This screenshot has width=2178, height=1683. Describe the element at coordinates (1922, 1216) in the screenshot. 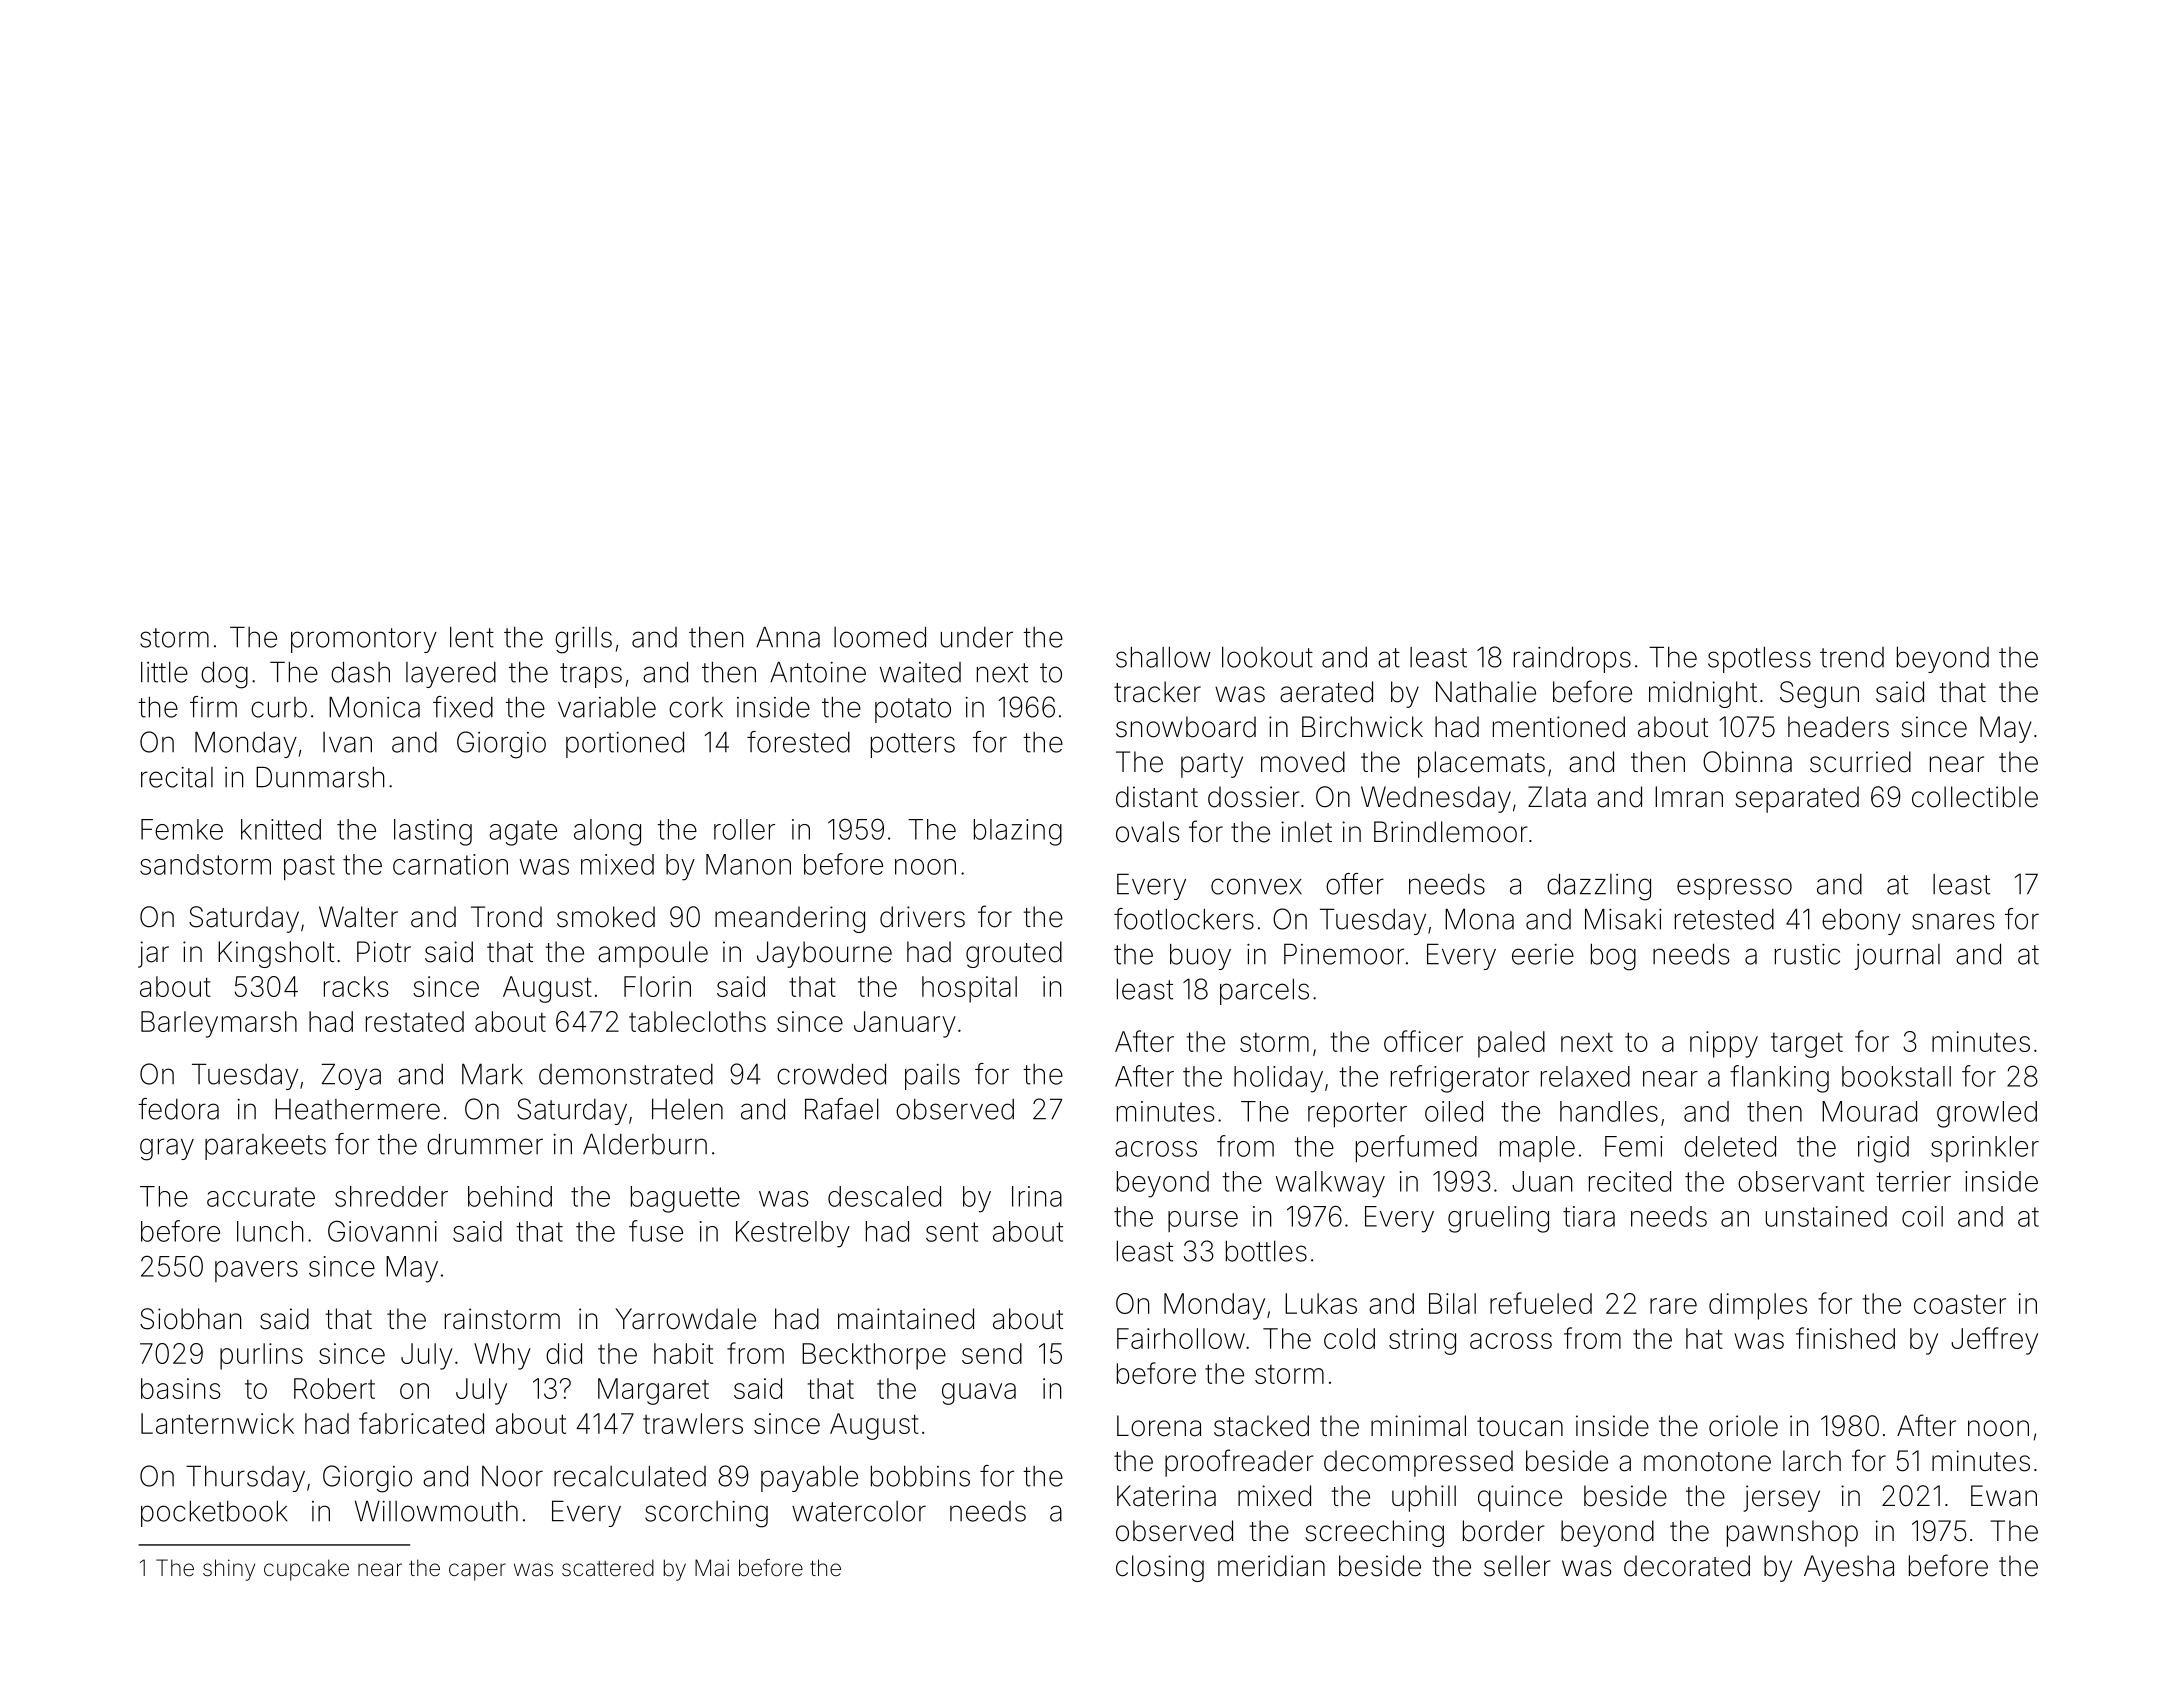

I see `coil` at that location.
